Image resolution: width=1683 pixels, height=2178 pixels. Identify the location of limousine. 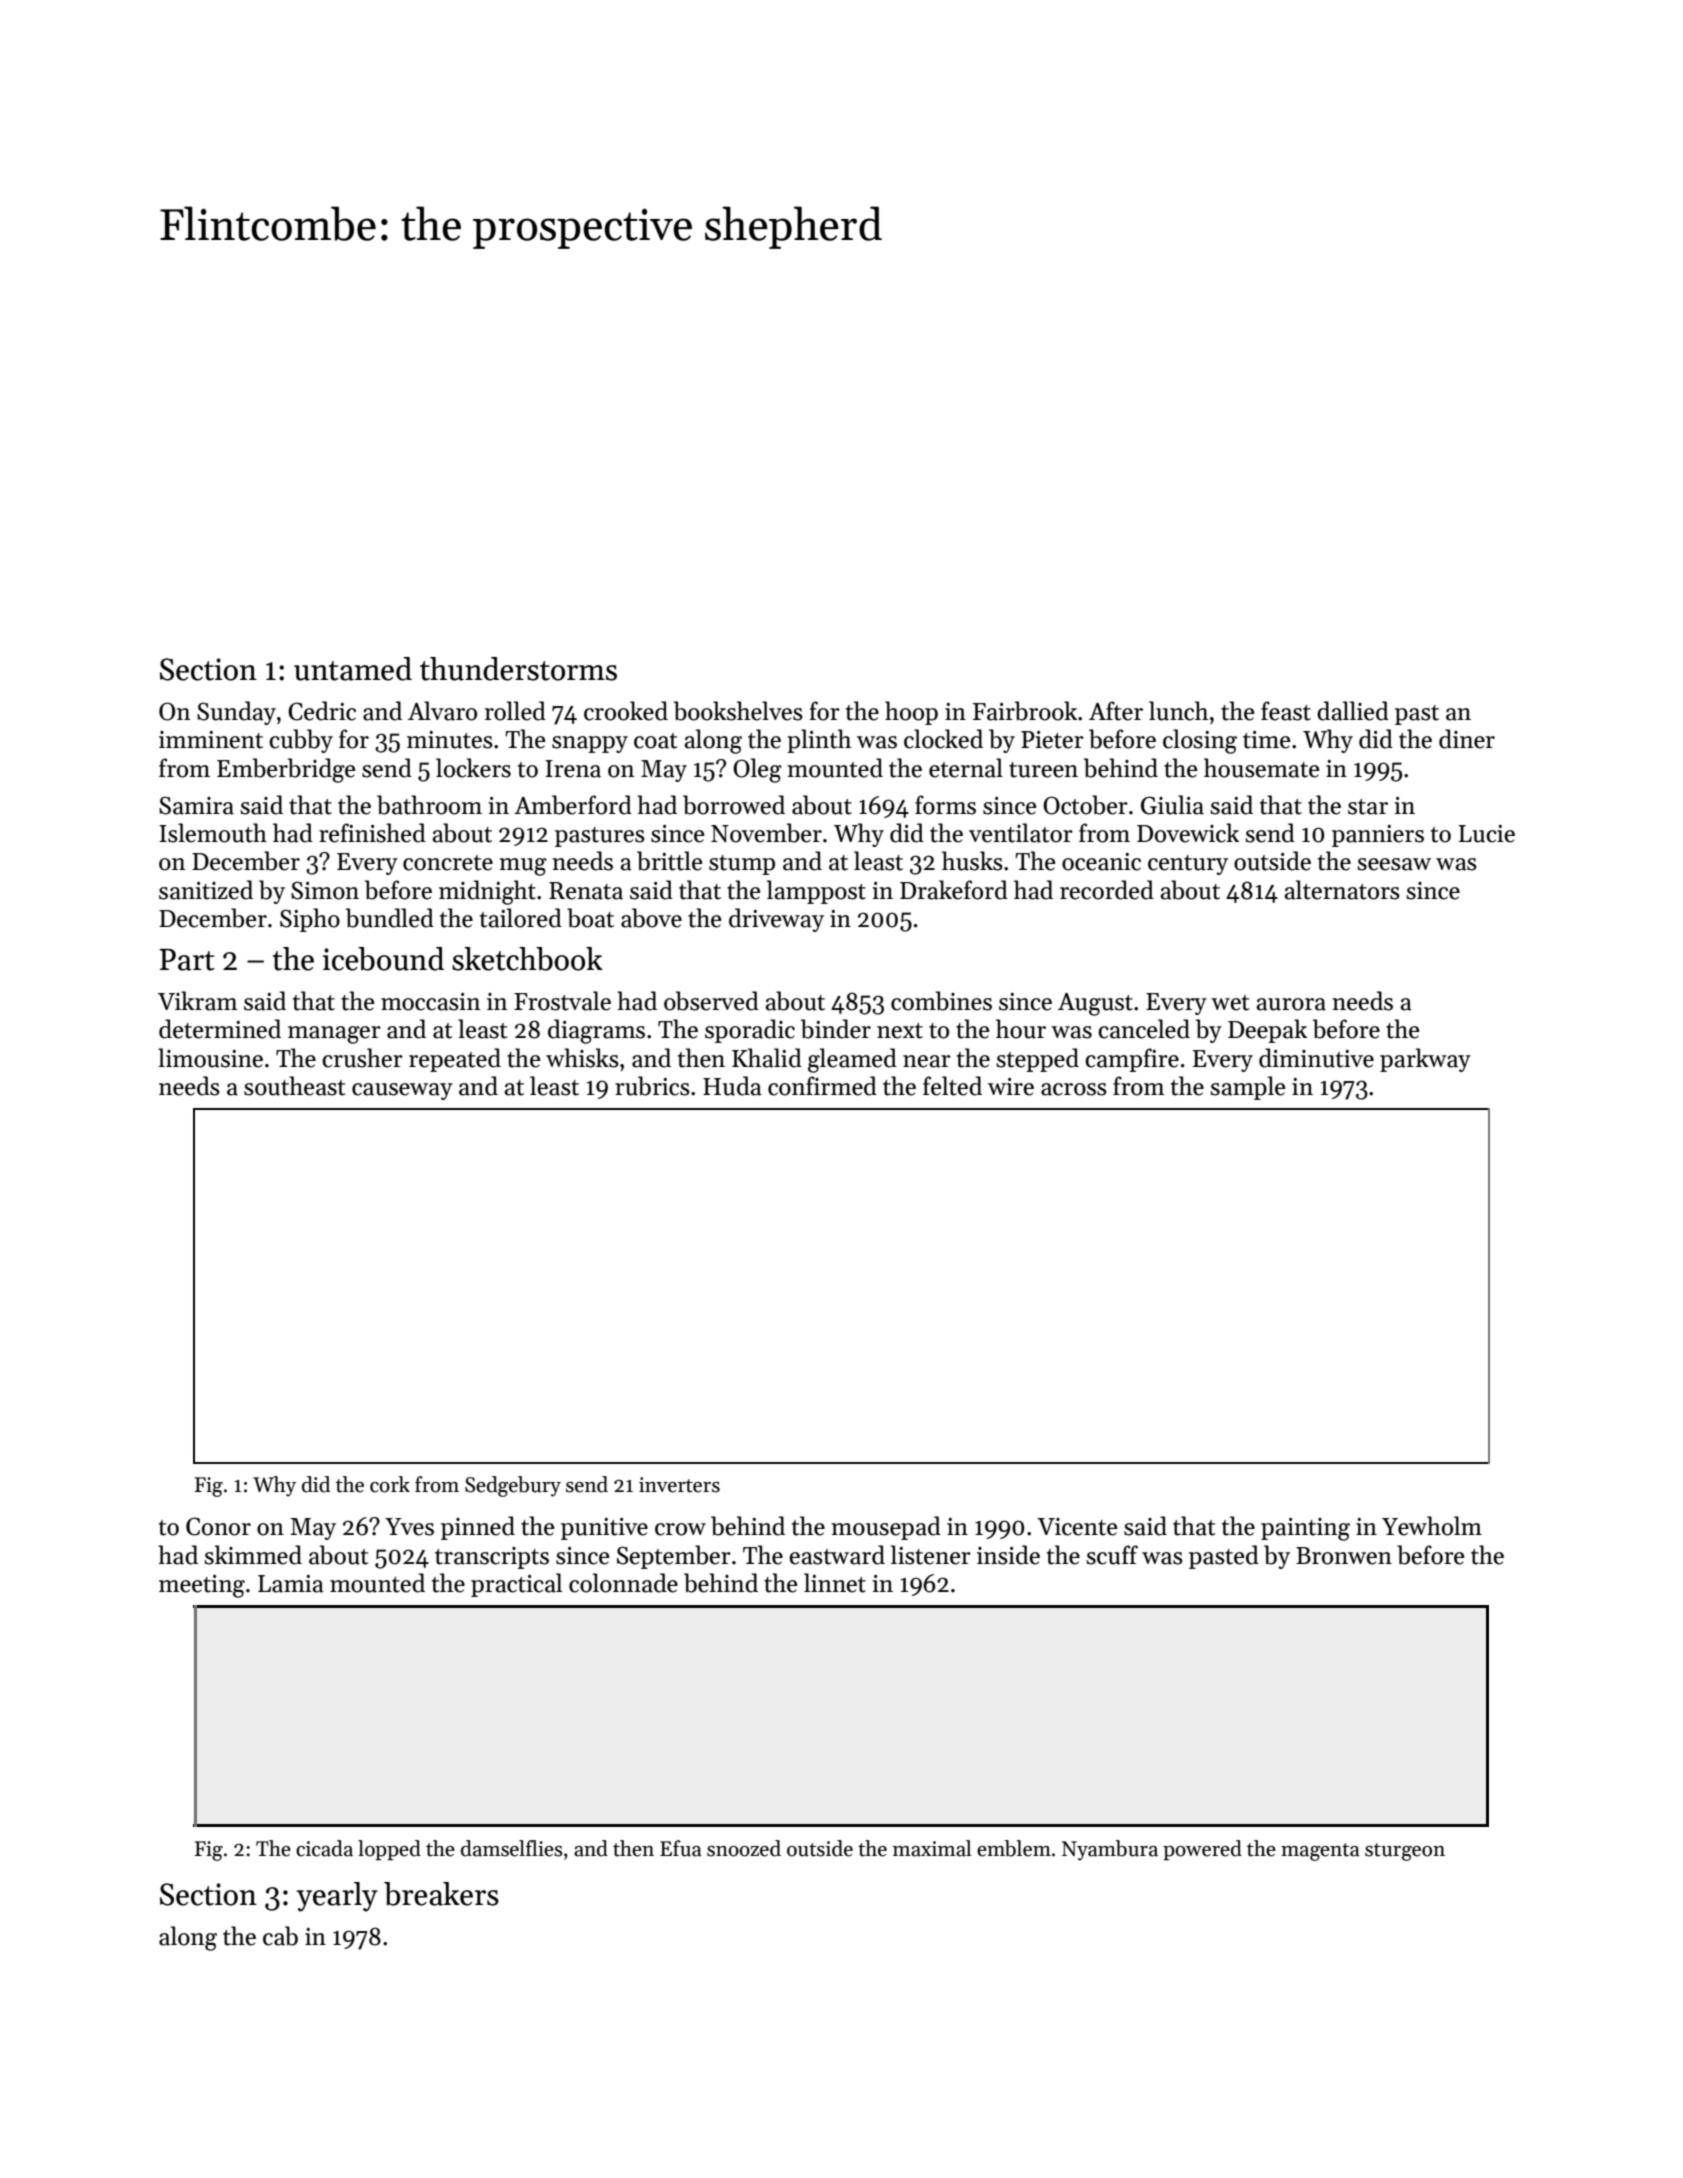
(210, 1058).
